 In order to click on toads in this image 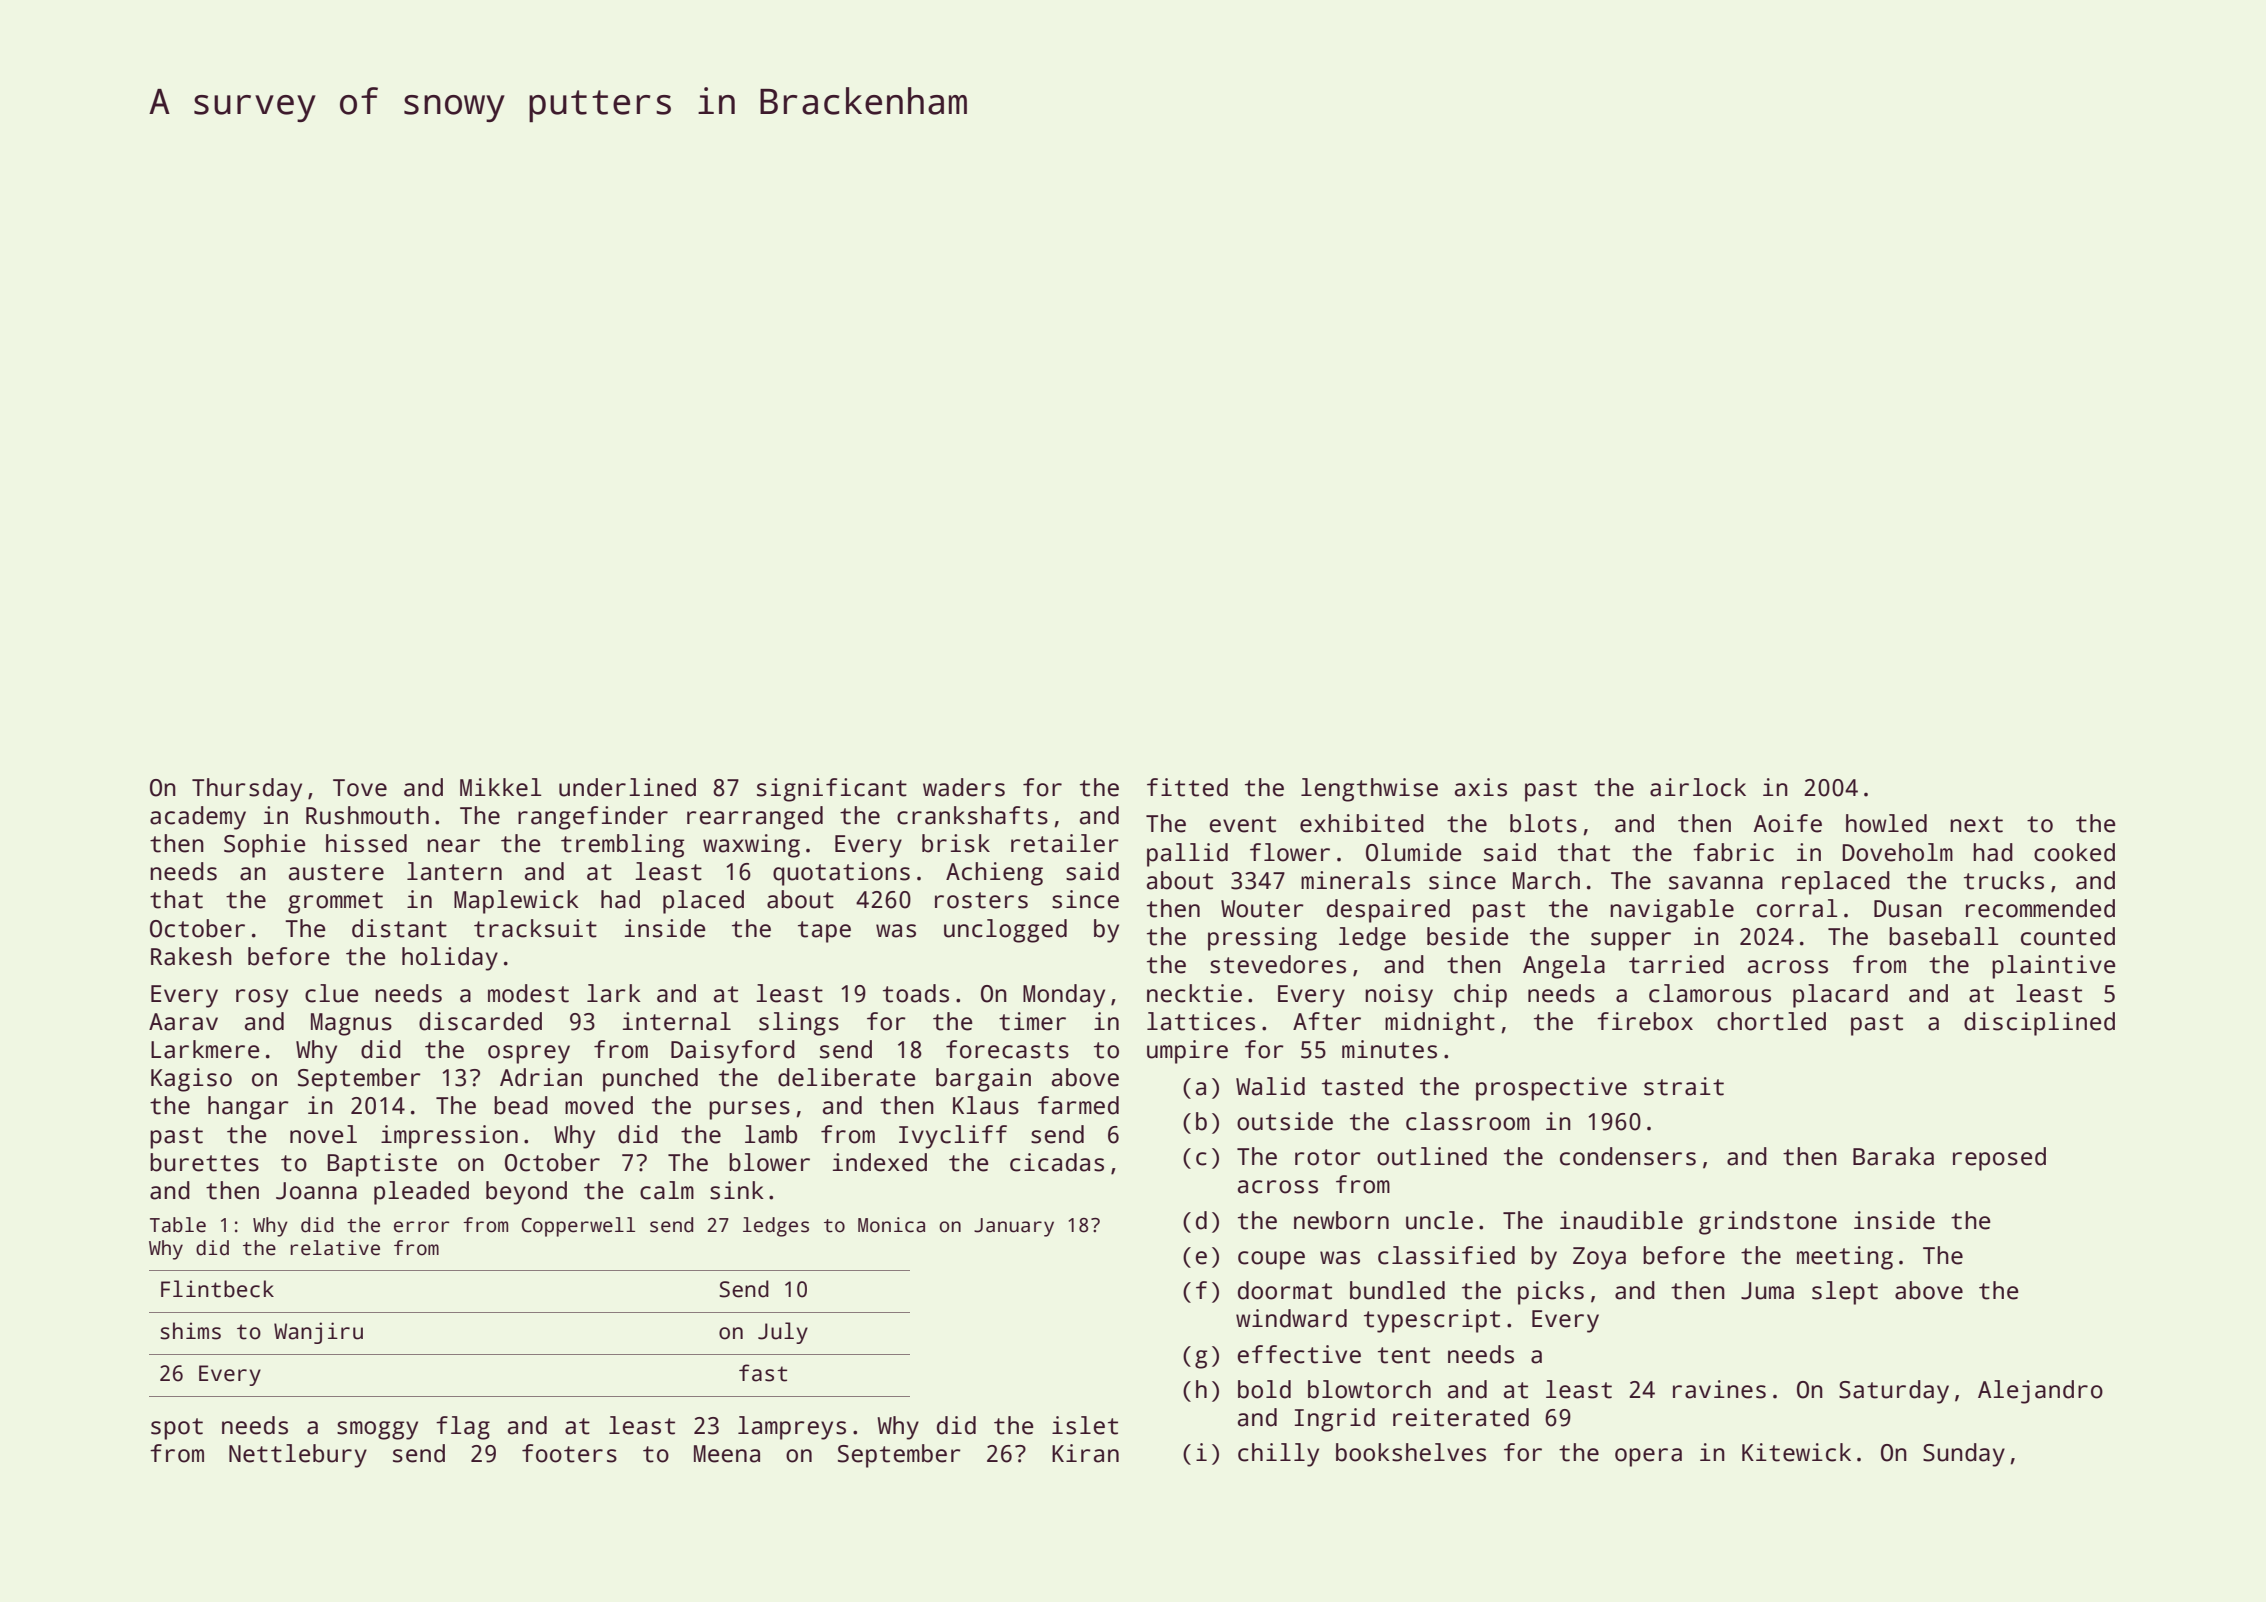, I will do `click(916, 993)`.
